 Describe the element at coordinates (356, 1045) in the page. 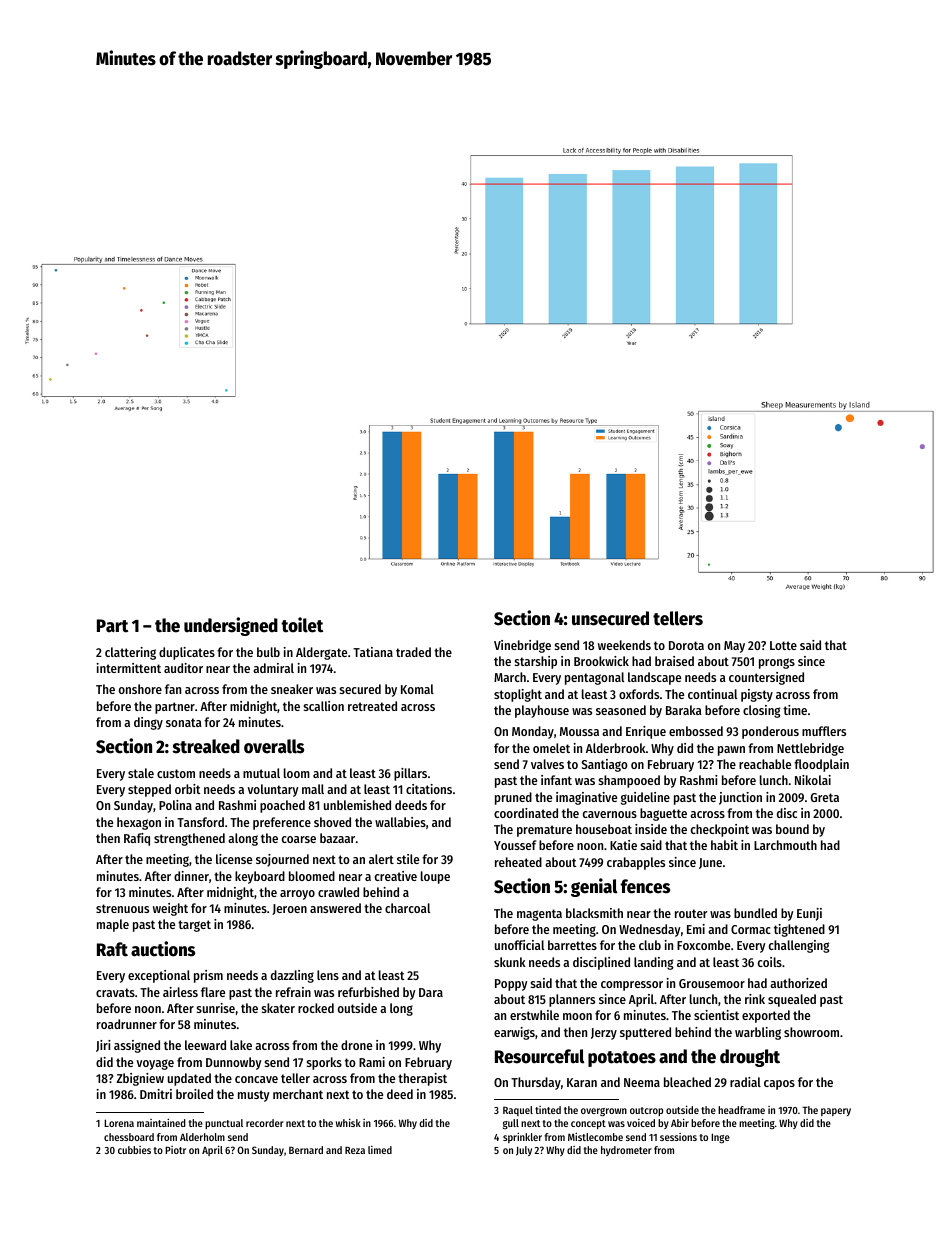

I see `drone` at that location.
